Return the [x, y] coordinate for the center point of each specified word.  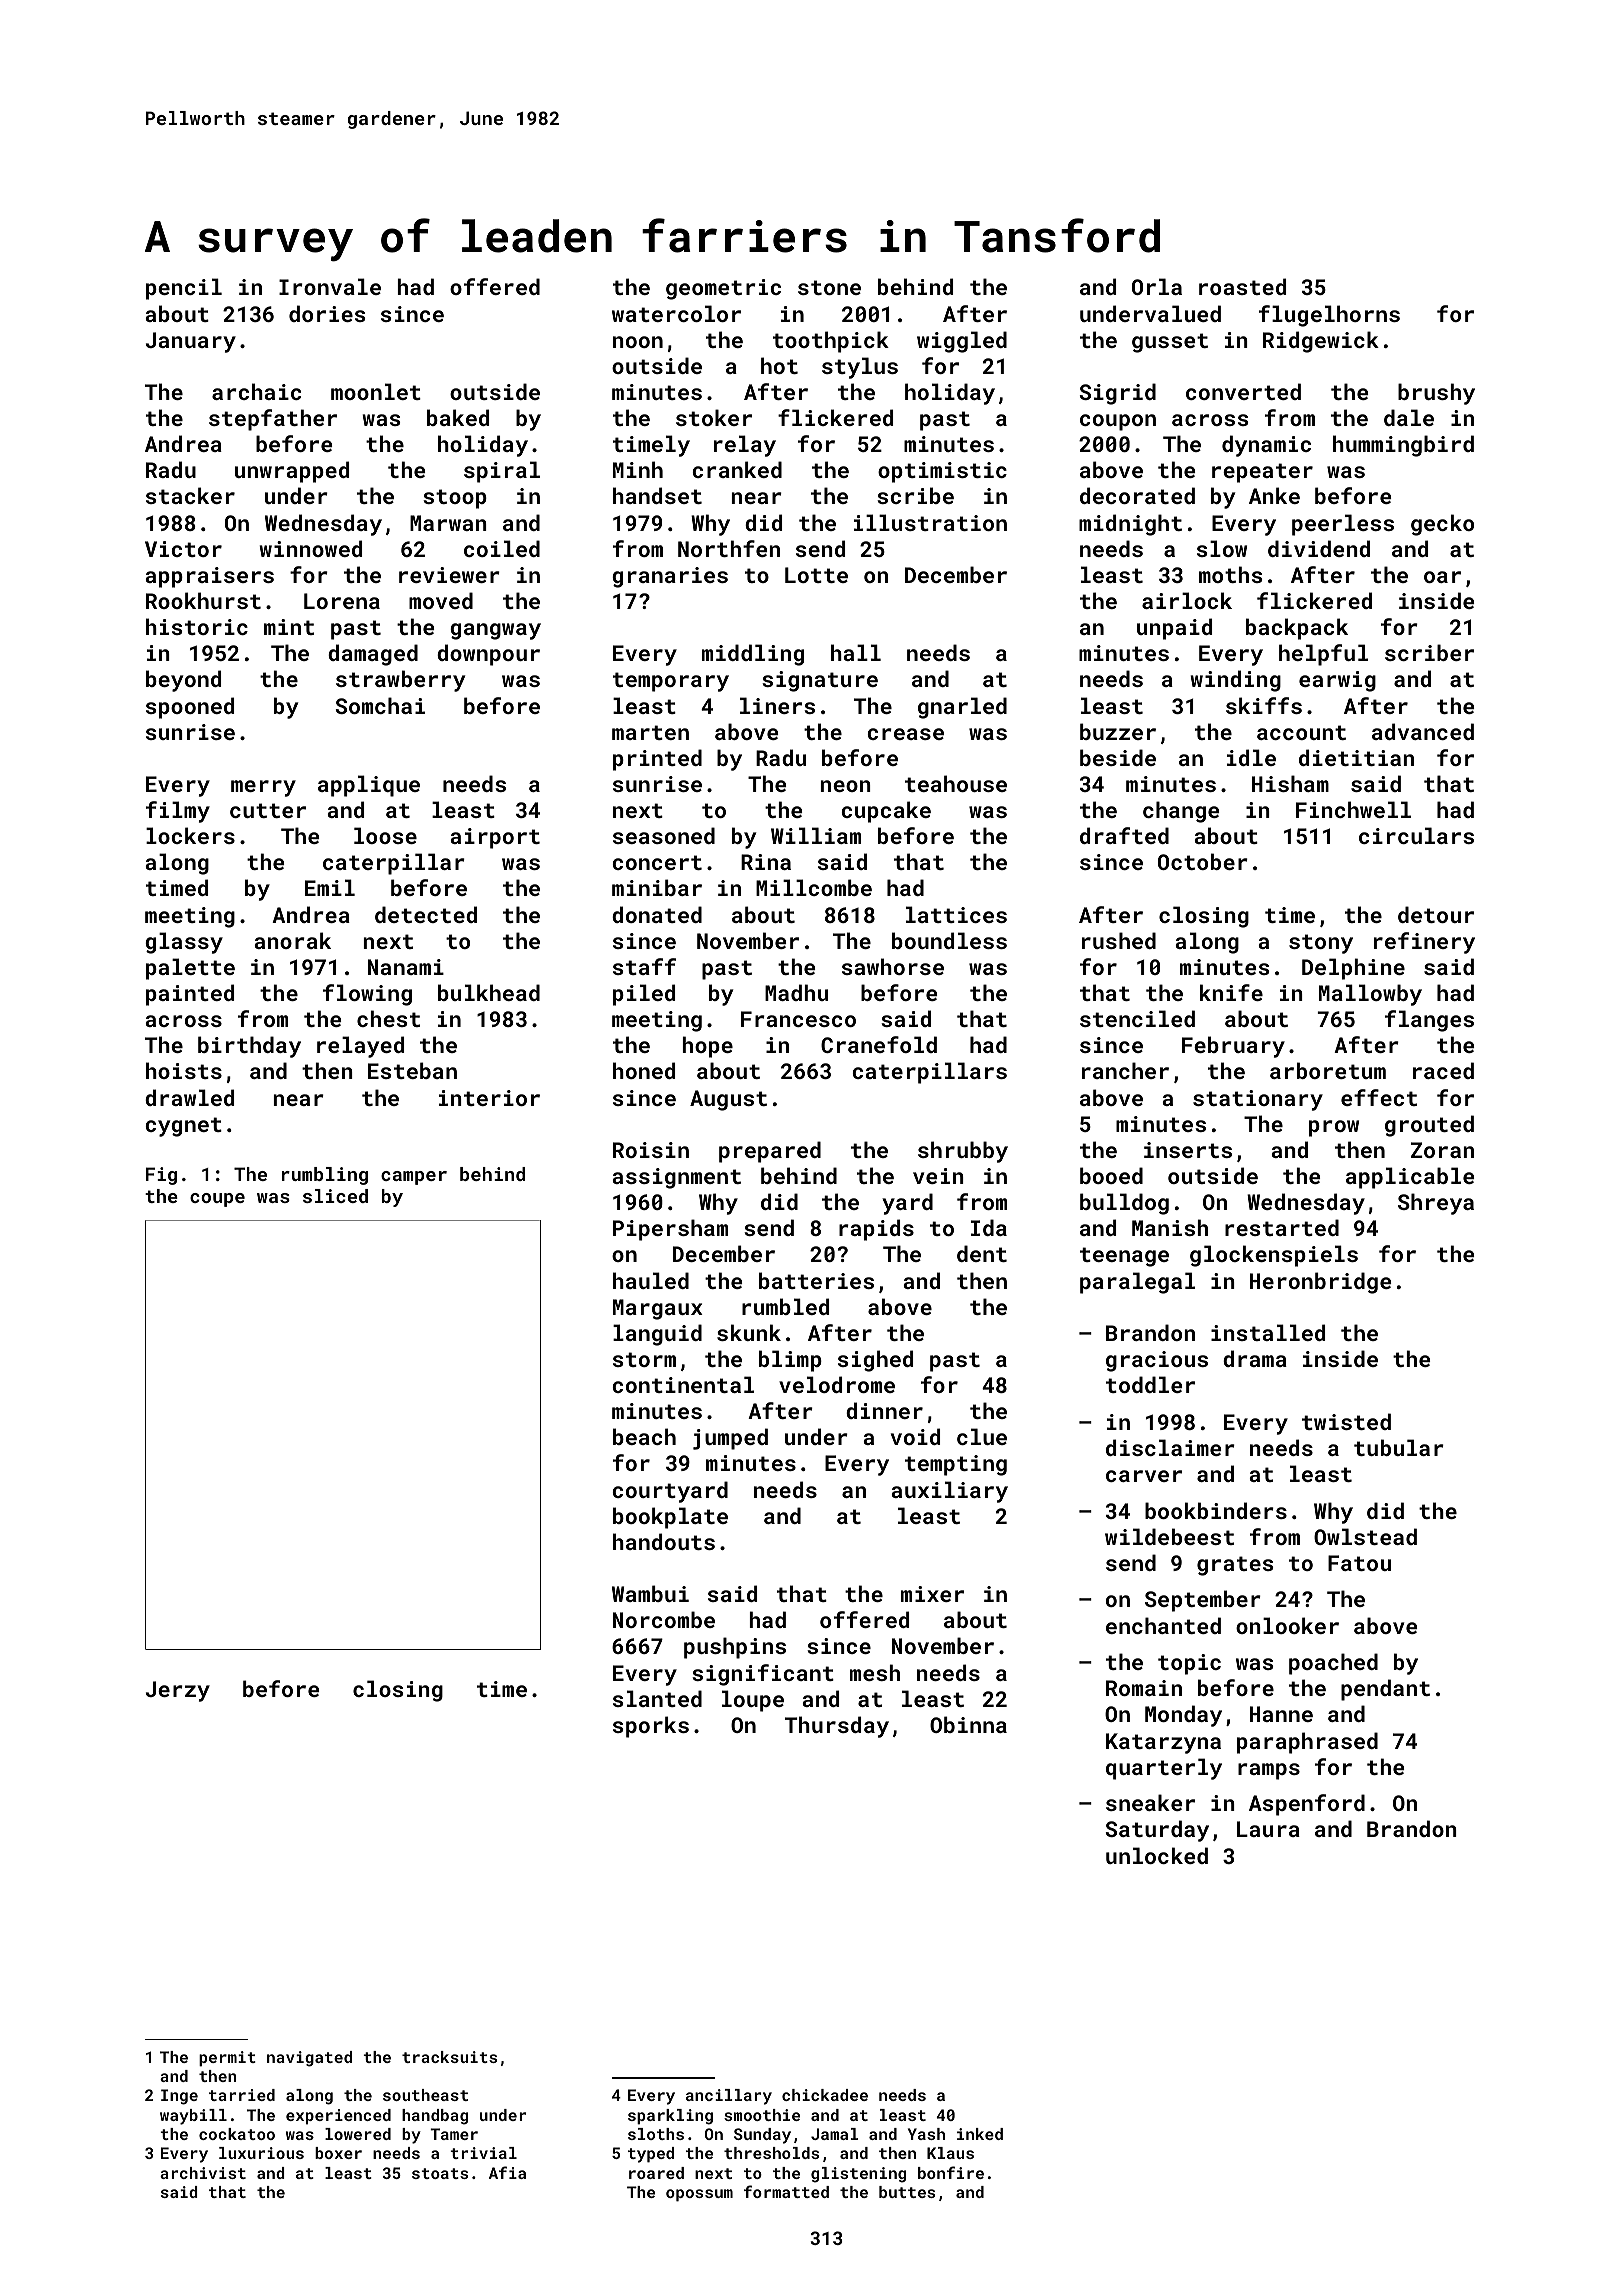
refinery [1424, 943]
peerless [1343, 525]
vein [938, 1176]
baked [458, 417]
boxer [338, 2153]
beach [644, 1436]
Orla [1157, 286]
